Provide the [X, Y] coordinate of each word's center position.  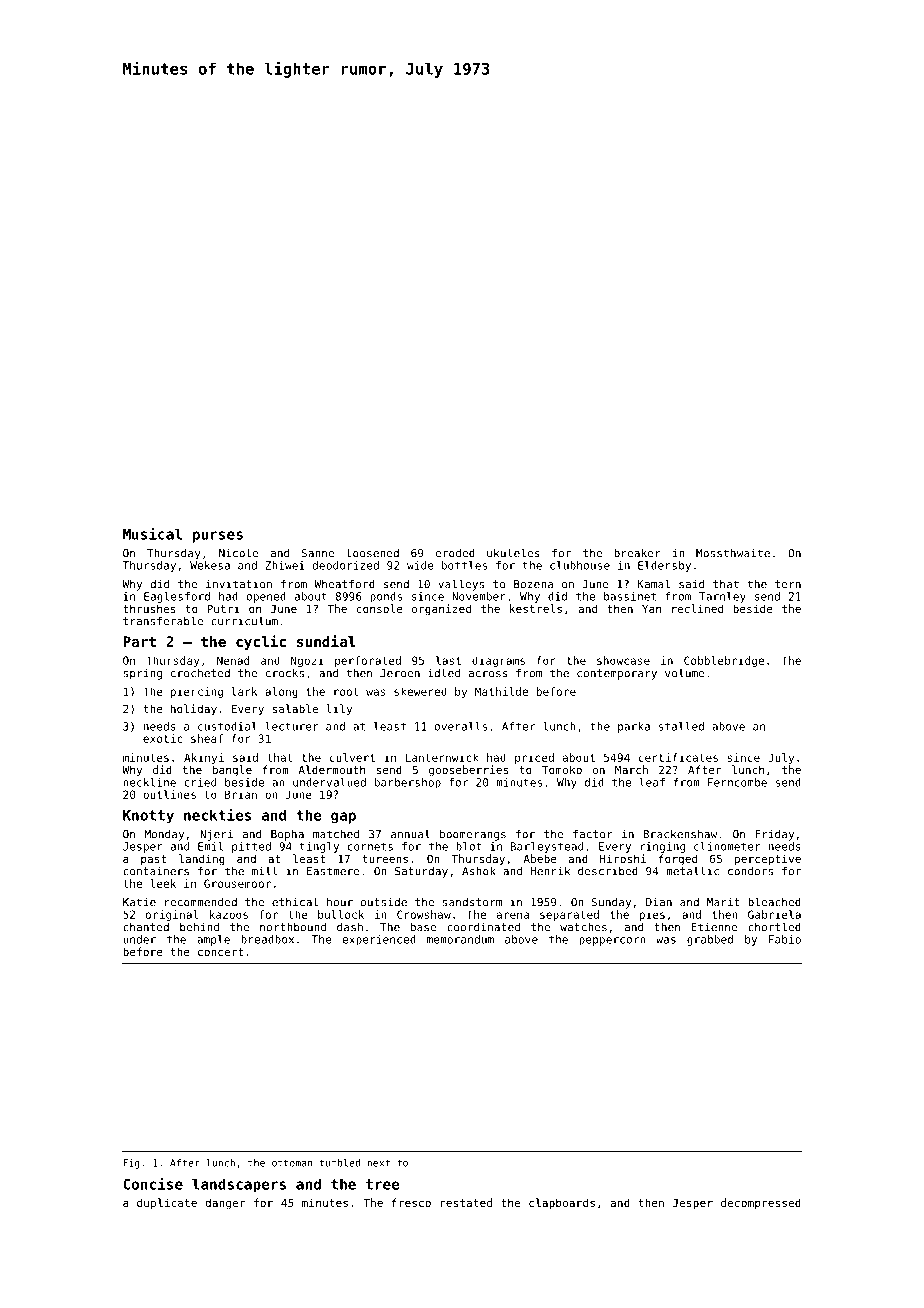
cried [200, 782]
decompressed [761, 1203]
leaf [652, 782]
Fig [131, 1164]
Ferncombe [737, 782]
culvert [352, 757]
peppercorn [613, 941]
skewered [420, 691]
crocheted [200, 673]
